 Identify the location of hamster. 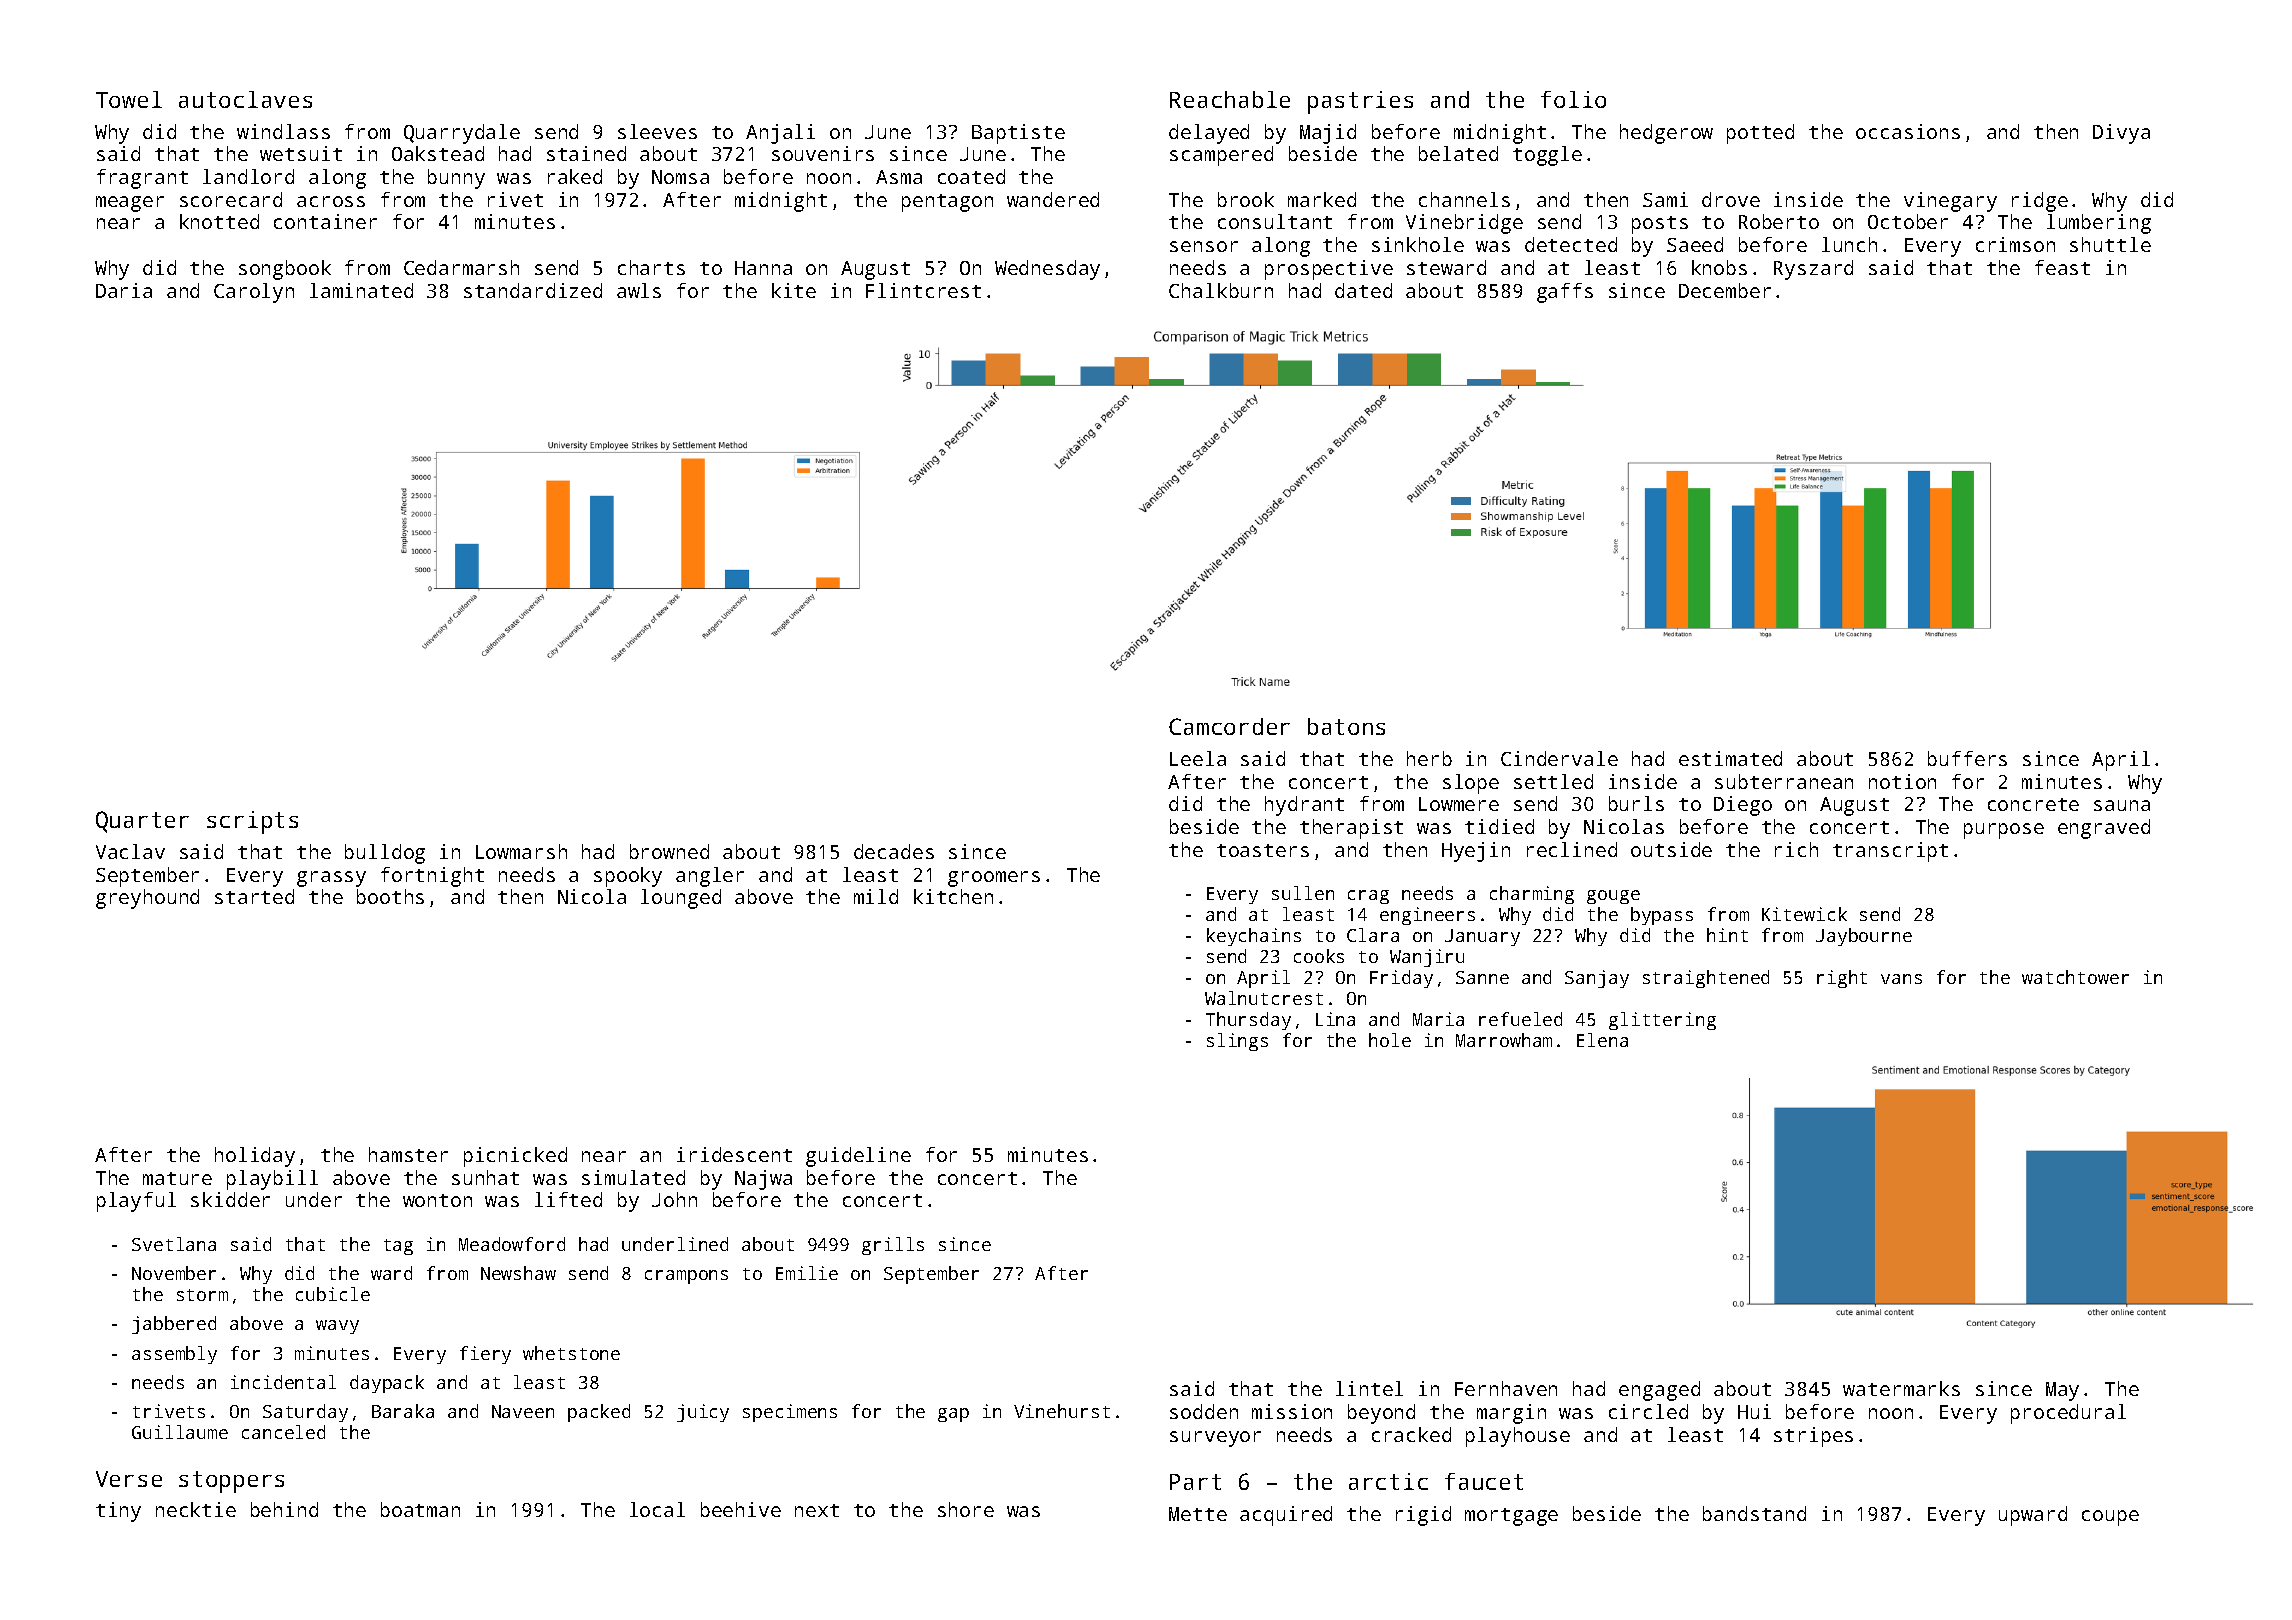
(408, 1154).
